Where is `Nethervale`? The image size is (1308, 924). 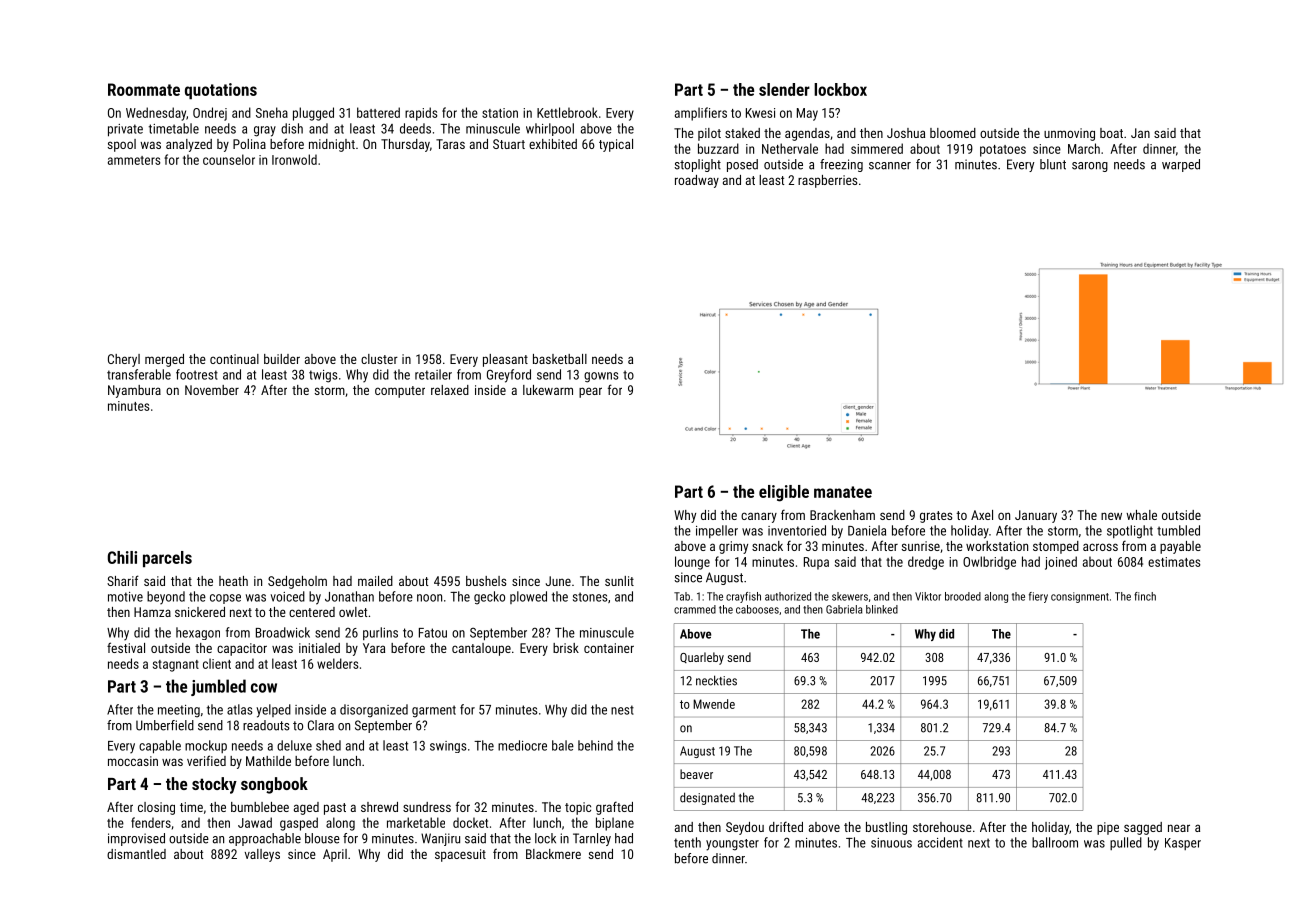
Nethervale is located at coordinates (790, 148).
